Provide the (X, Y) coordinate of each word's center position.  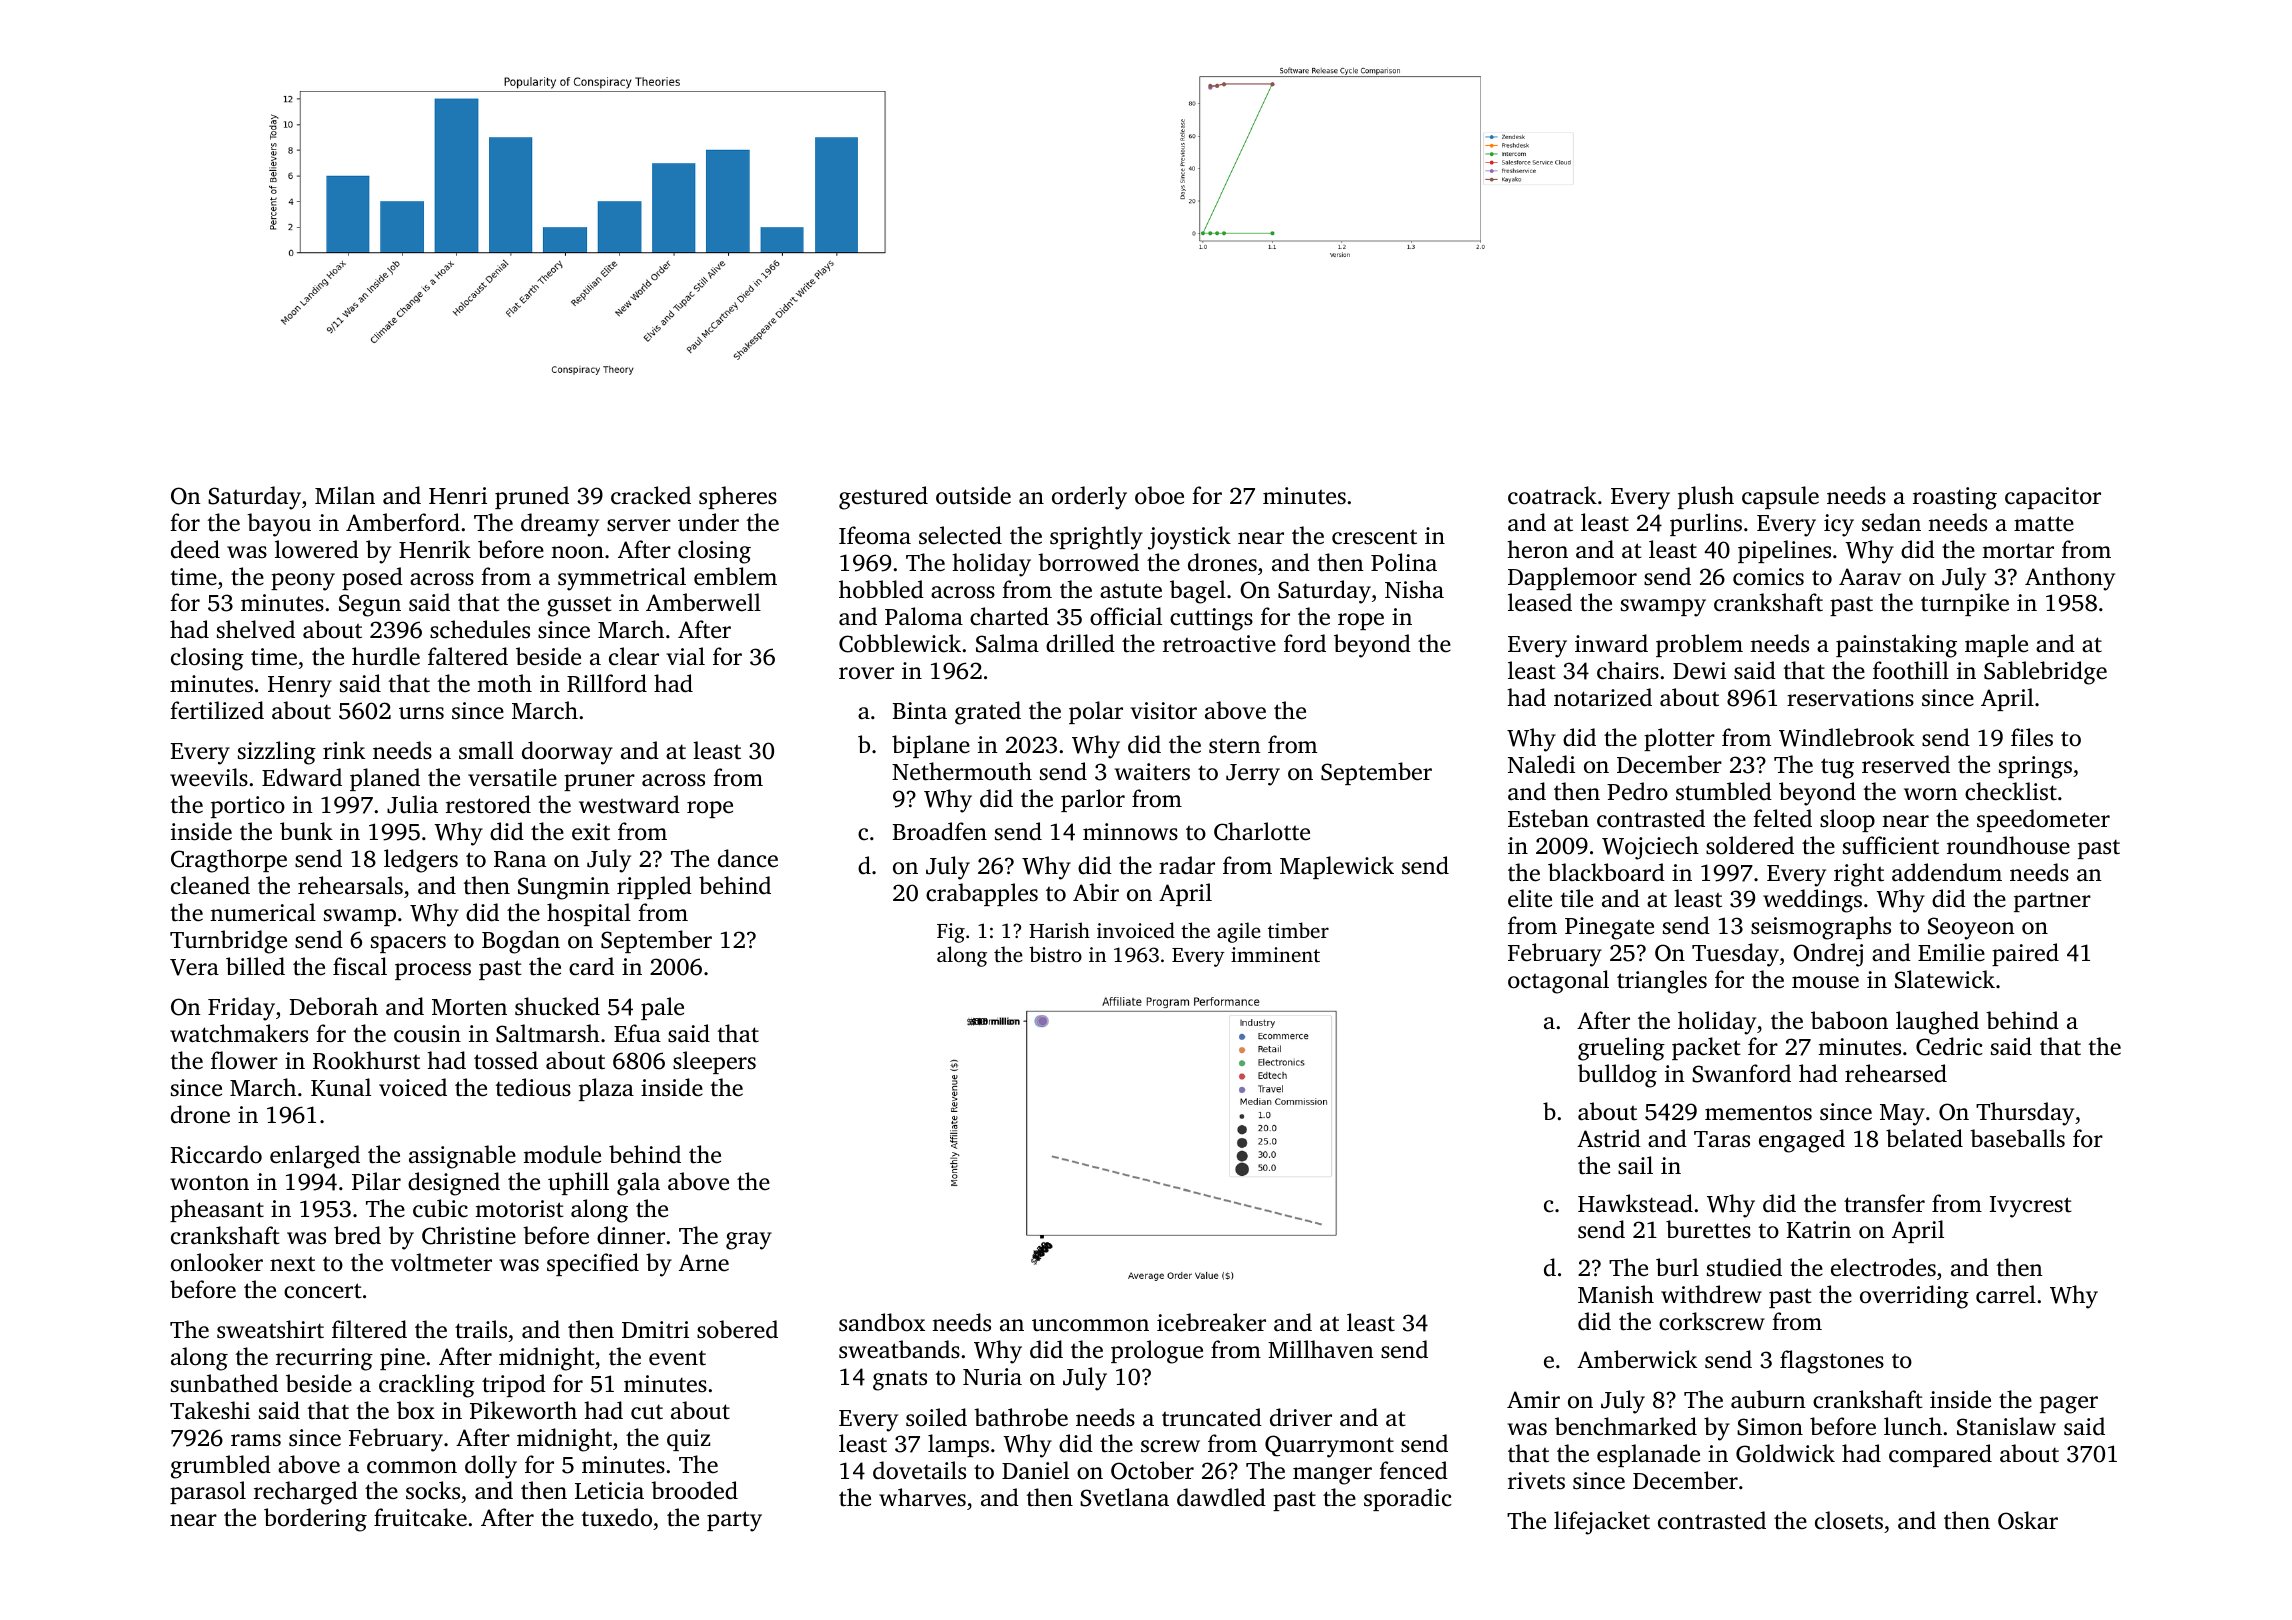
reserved (1906, 764)
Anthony (2070, 579)
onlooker (217, 1262)
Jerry (1253, 775)
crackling (427, 1386)
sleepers (714, 1062)
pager (2069, 1405)
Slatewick (1945, 979)
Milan (345, 495)
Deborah (334, 1006)
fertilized (217, 710)
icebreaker (1211, 1322)
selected (960, 535)
